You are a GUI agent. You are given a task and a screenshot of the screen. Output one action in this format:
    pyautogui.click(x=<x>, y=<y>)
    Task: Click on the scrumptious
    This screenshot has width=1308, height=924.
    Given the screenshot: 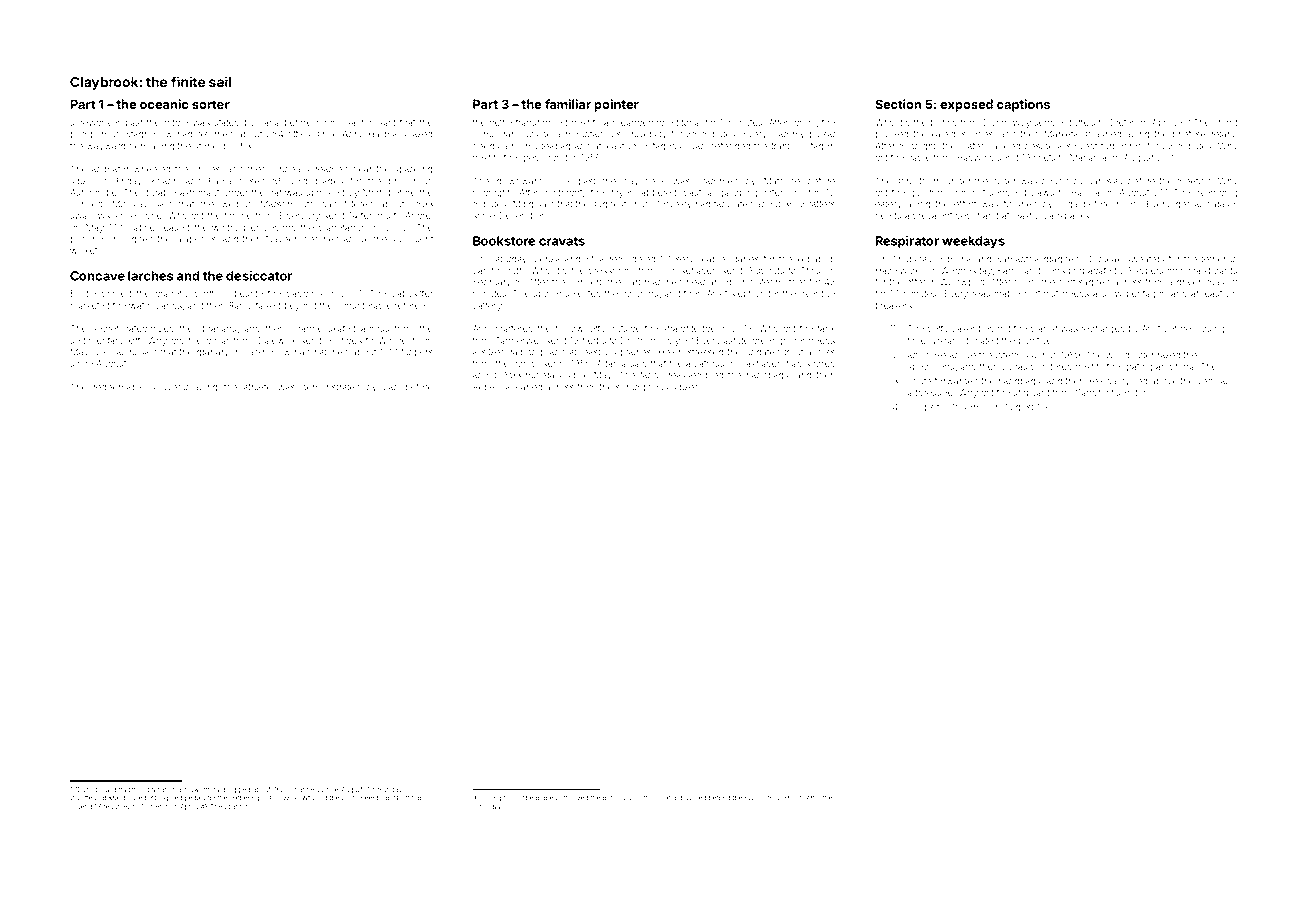 What is the action you would take?
    pyautogui.click(x=642, y=388)
